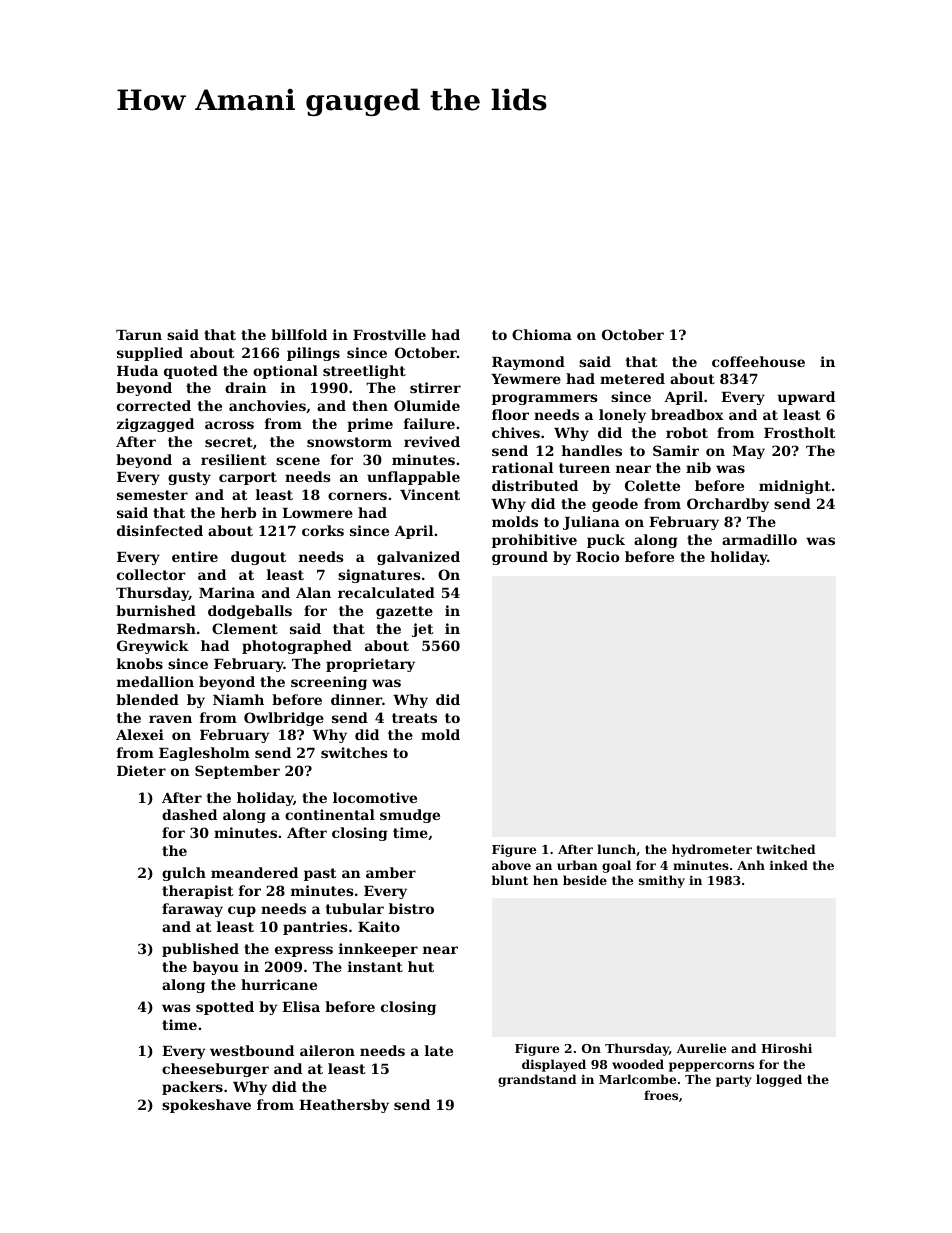 Image resolution: width=952 pixels, height=1233 pixels. What do you see at coordinates (520, 558) in the screenshot?
I see `ground` at bounding box center [520, 558].
